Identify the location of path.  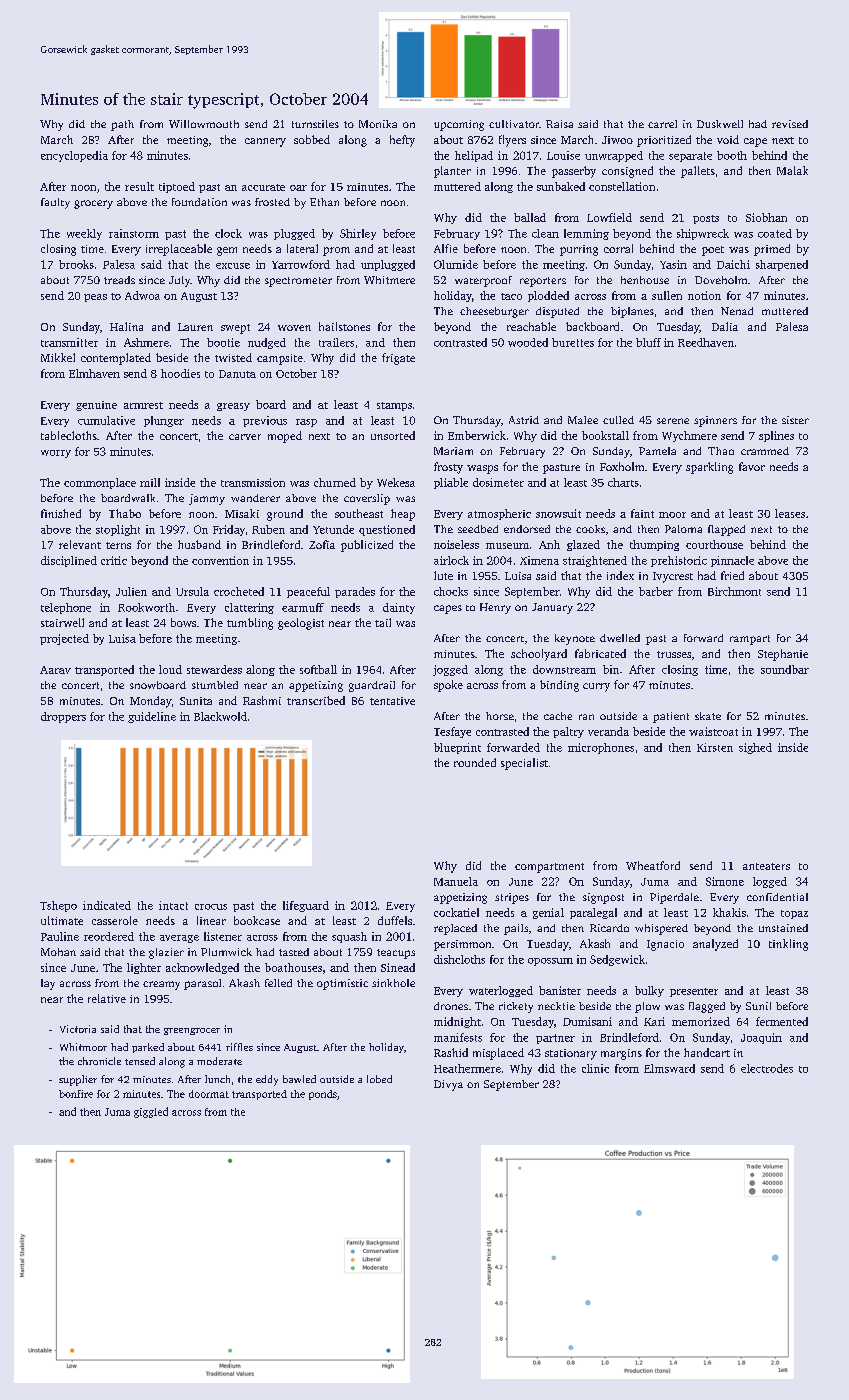
(122, 125).
